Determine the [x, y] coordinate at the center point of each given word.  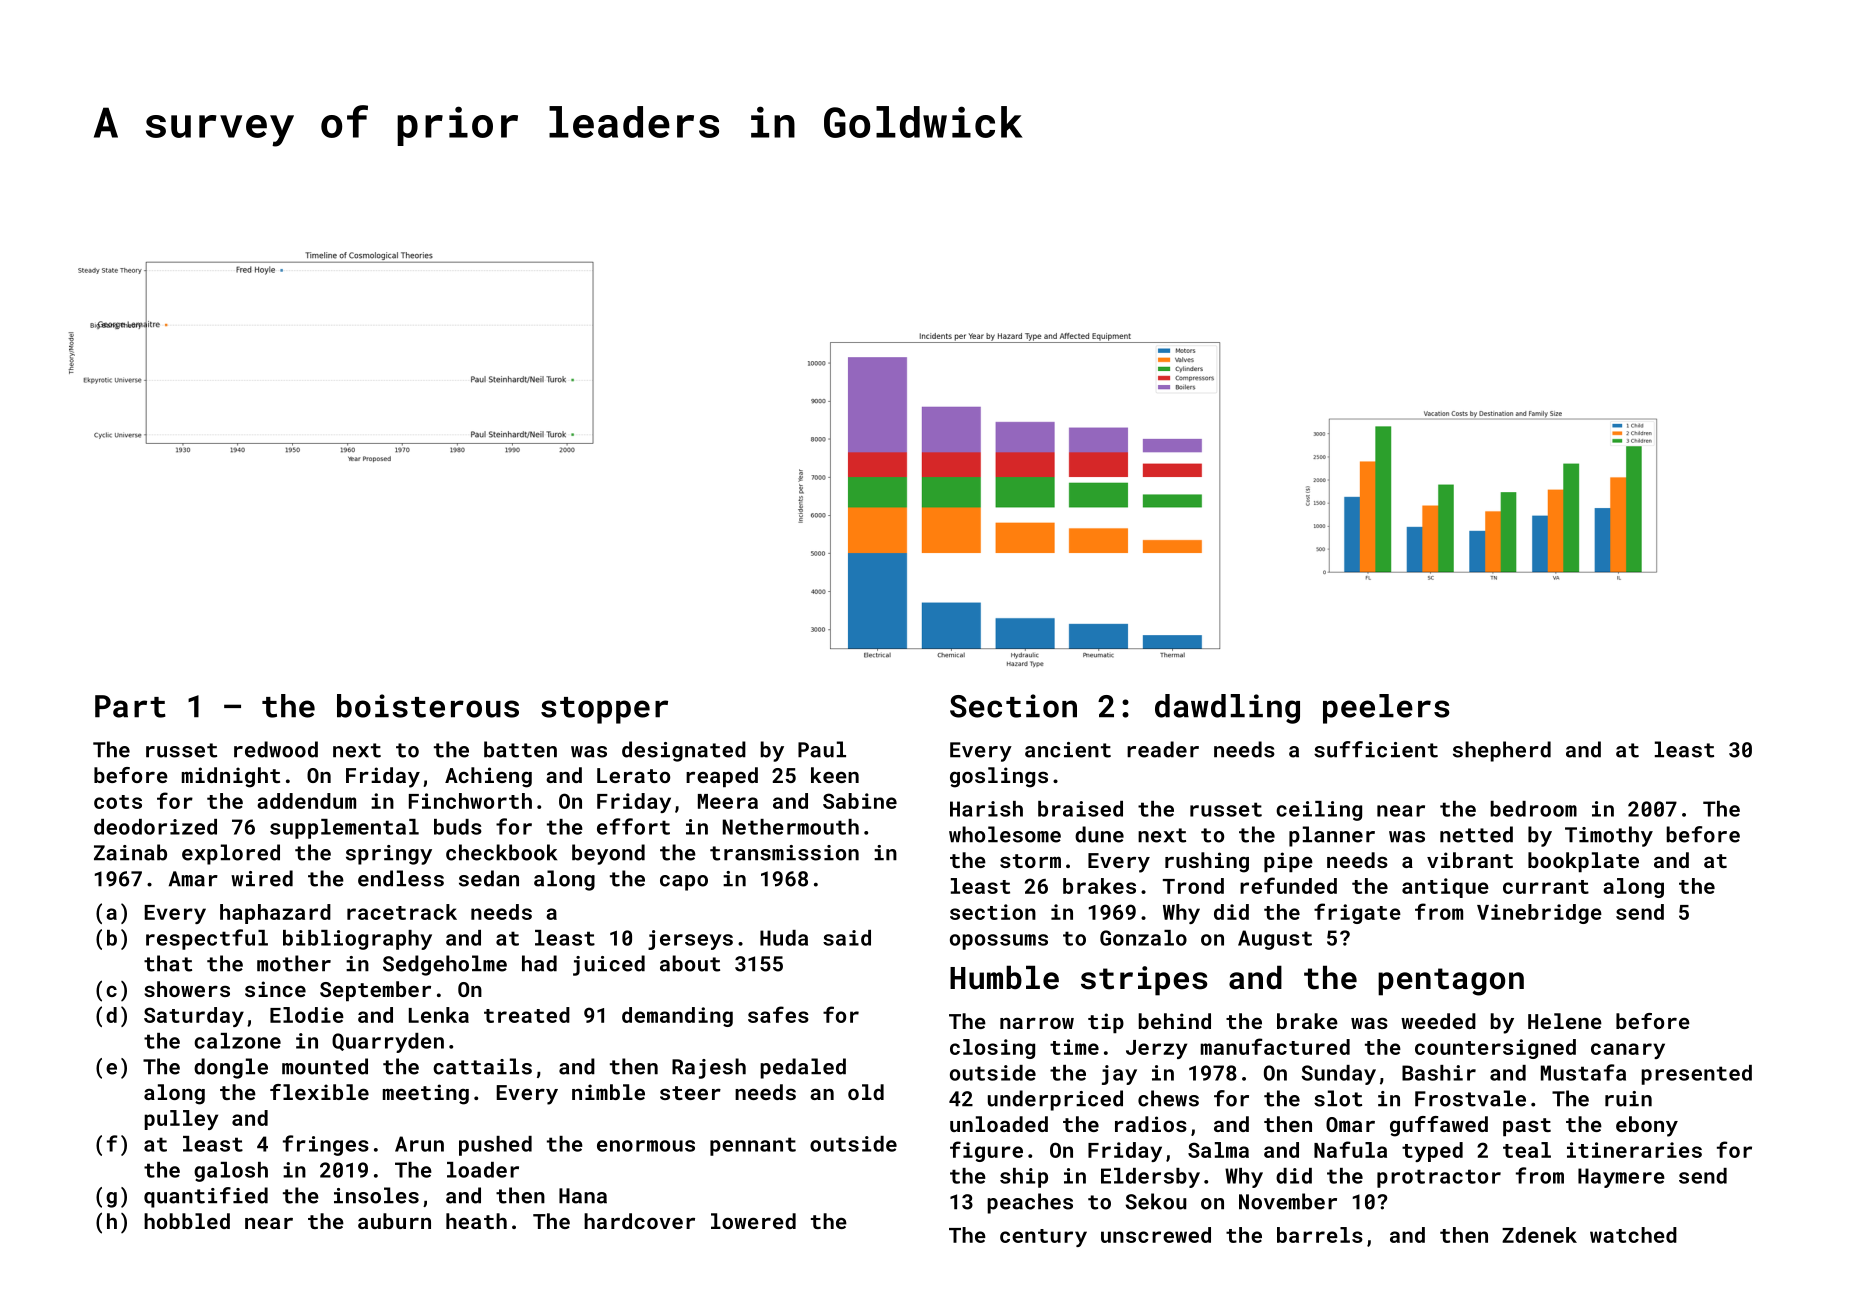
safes [778, 1014]
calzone [237, 1041]
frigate [1357, 913]
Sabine [860, 801]
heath [476, 1221]
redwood [276, 749]
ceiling [1319, 811]
